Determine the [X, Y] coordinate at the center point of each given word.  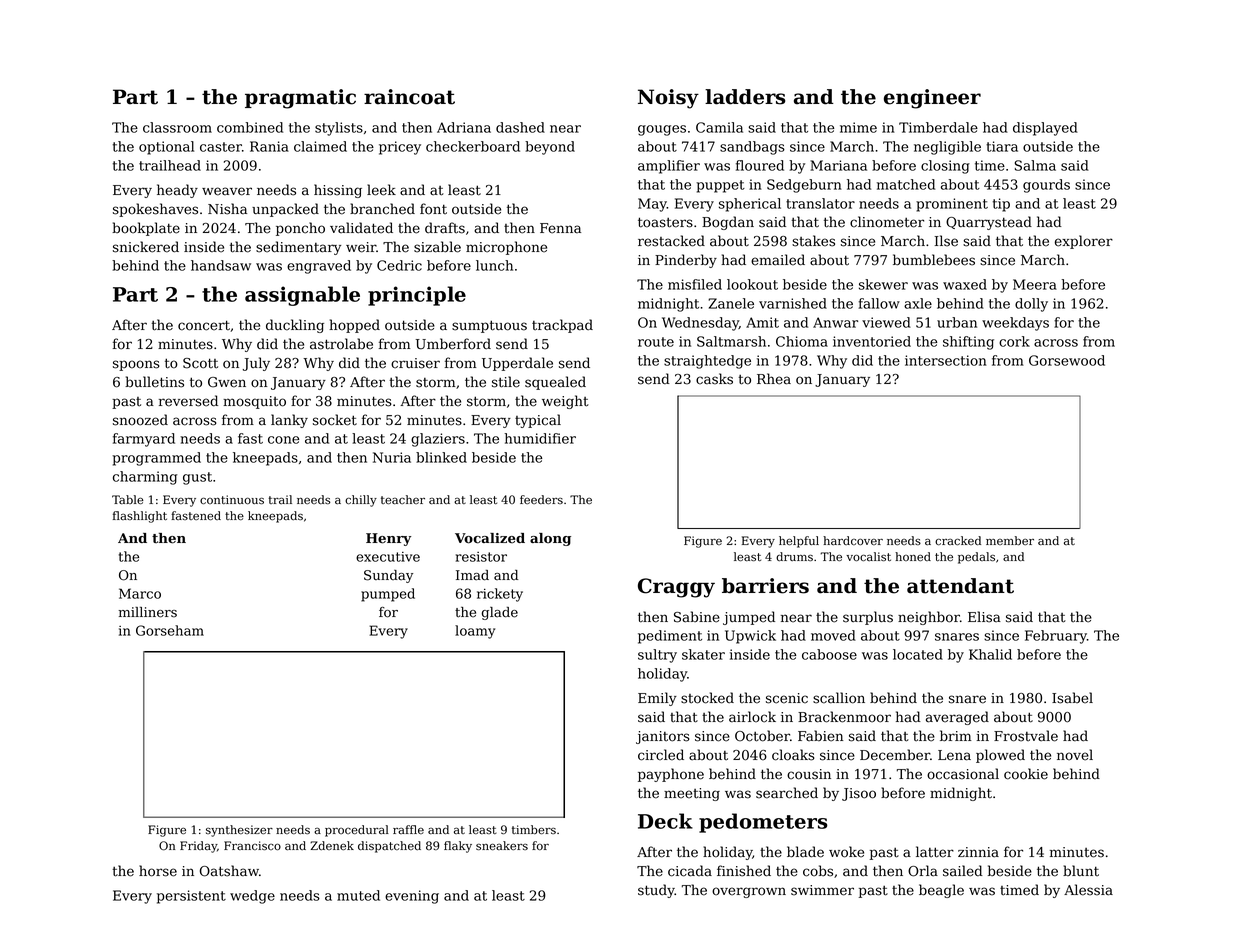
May [652, 205]
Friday [198, 847]
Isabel [1072, 698]
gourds [1046, 186]
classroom [177, 127]
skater [703, 654]
